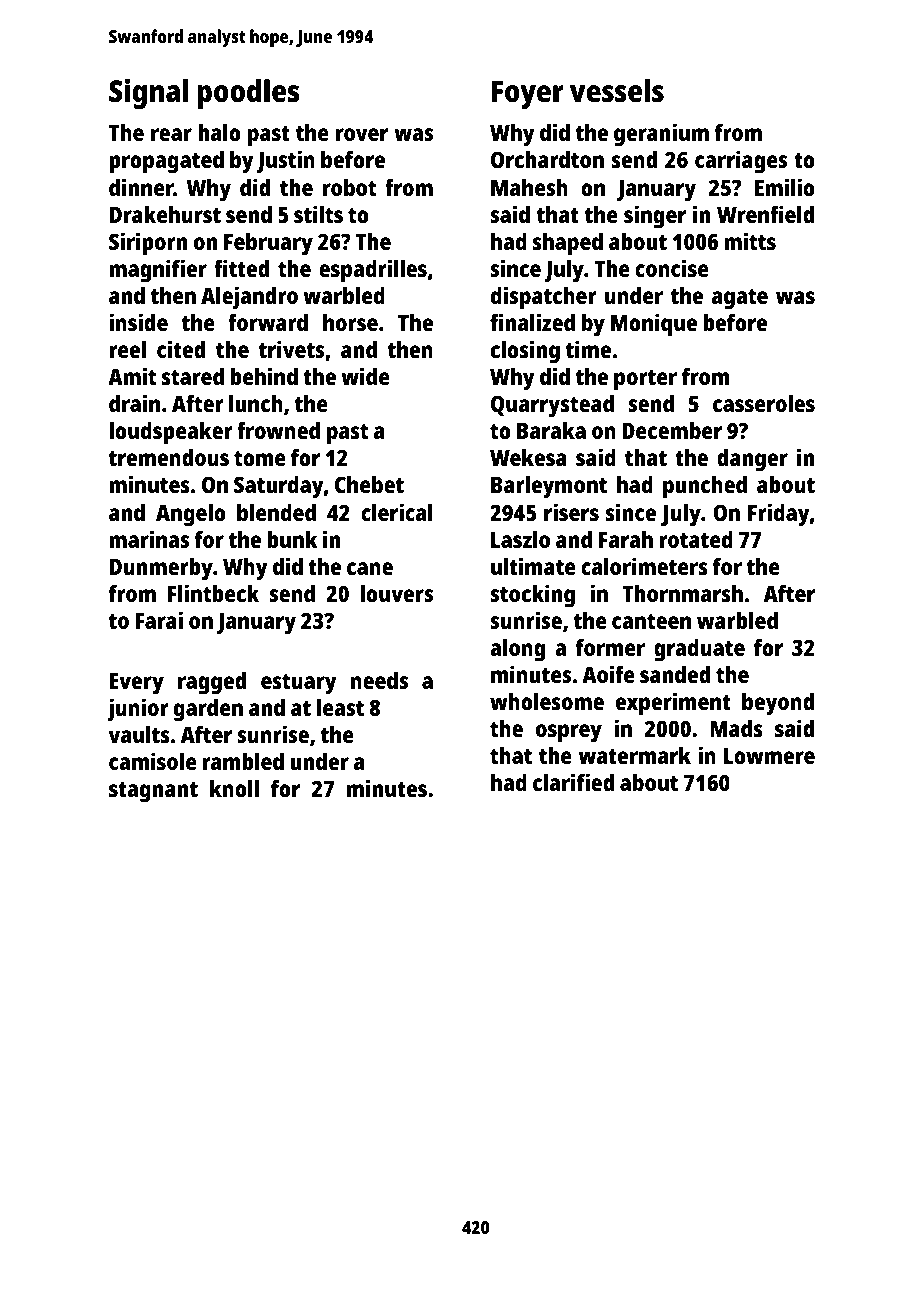 This page has height=1311, width=924. Describe the element at coordinates (549, 487) in the page. I see `Barleymont` at that location.
